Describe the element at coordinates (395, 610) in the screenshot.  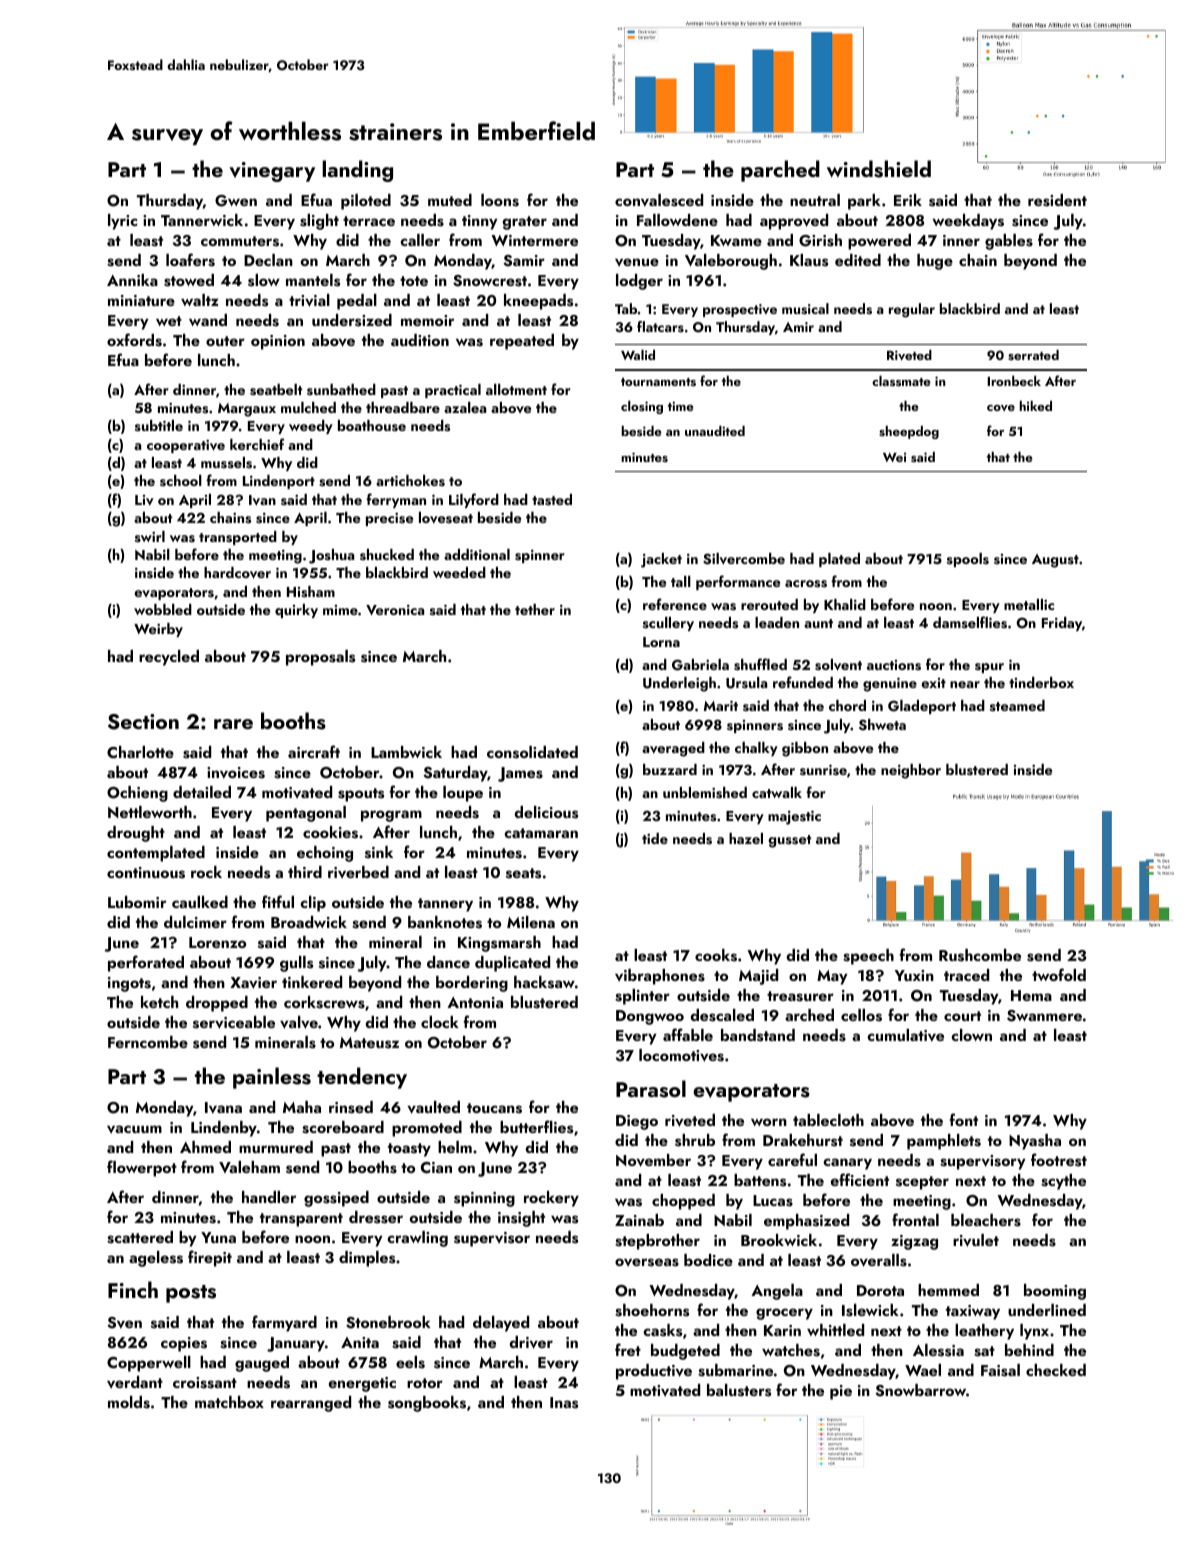
I see `Veronica` at that location.
